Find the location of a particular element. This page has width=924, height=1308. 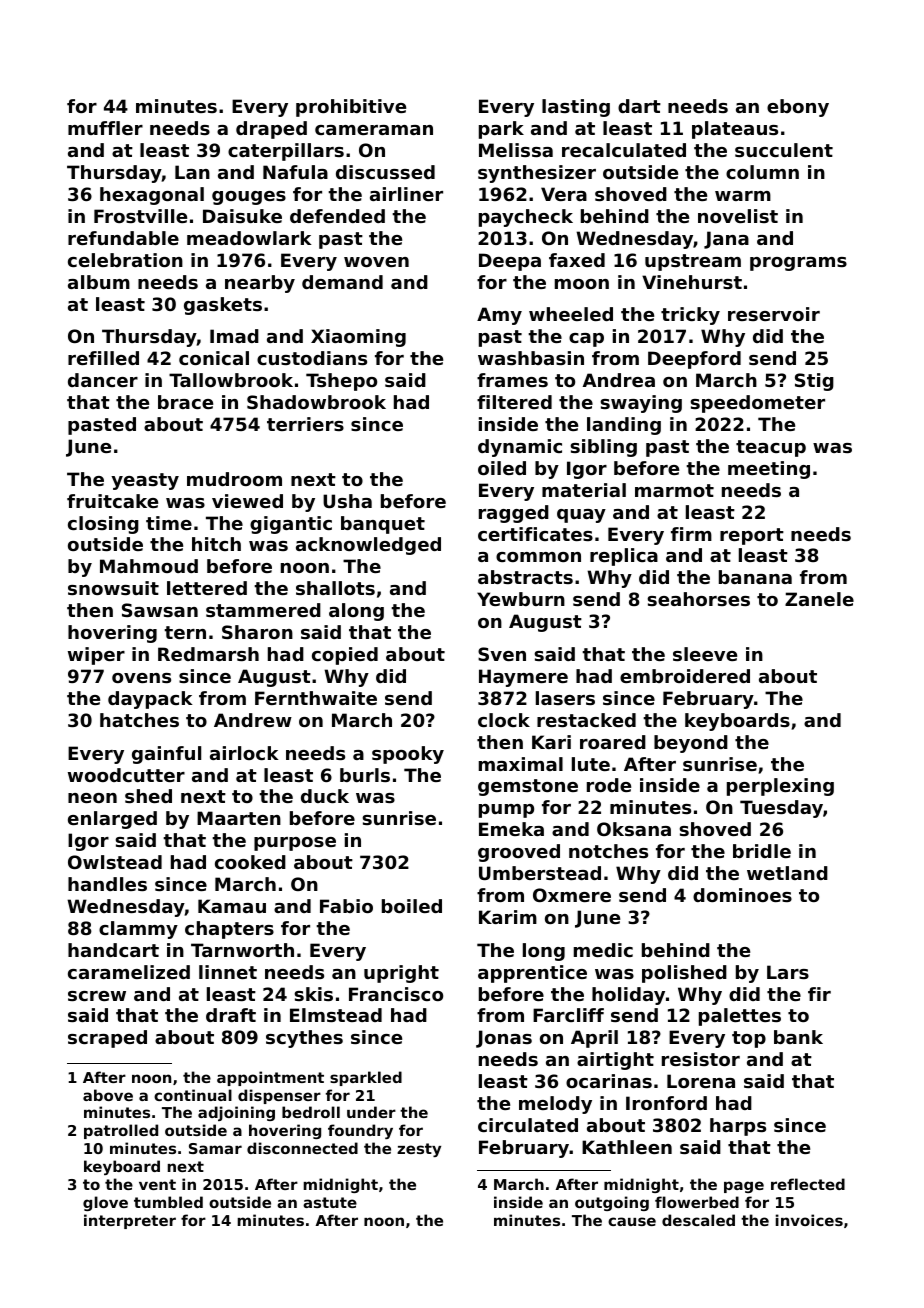

Zanele is located at coordinates (819, 599).
